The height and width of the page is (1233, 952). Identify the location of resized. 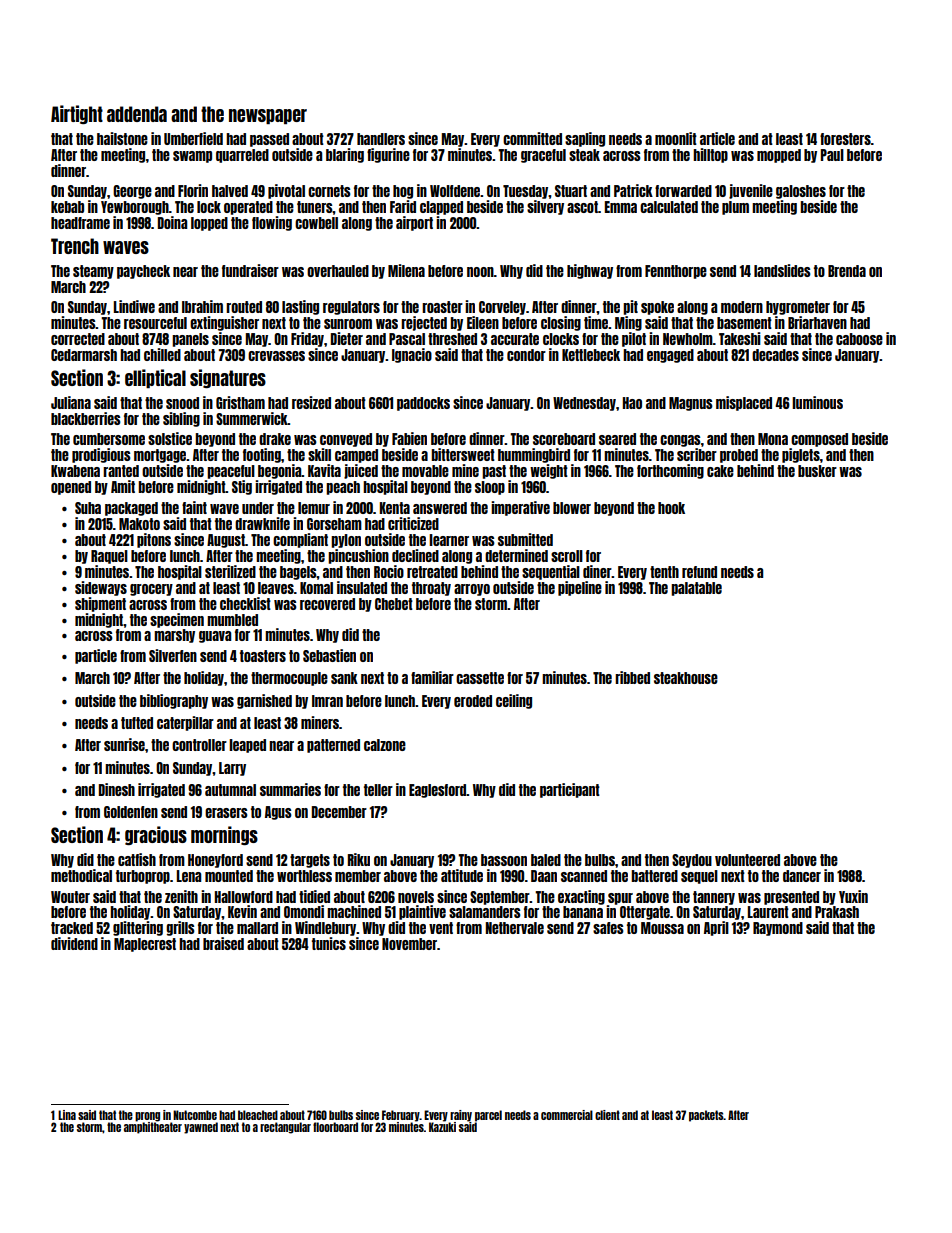
(311, 402).
